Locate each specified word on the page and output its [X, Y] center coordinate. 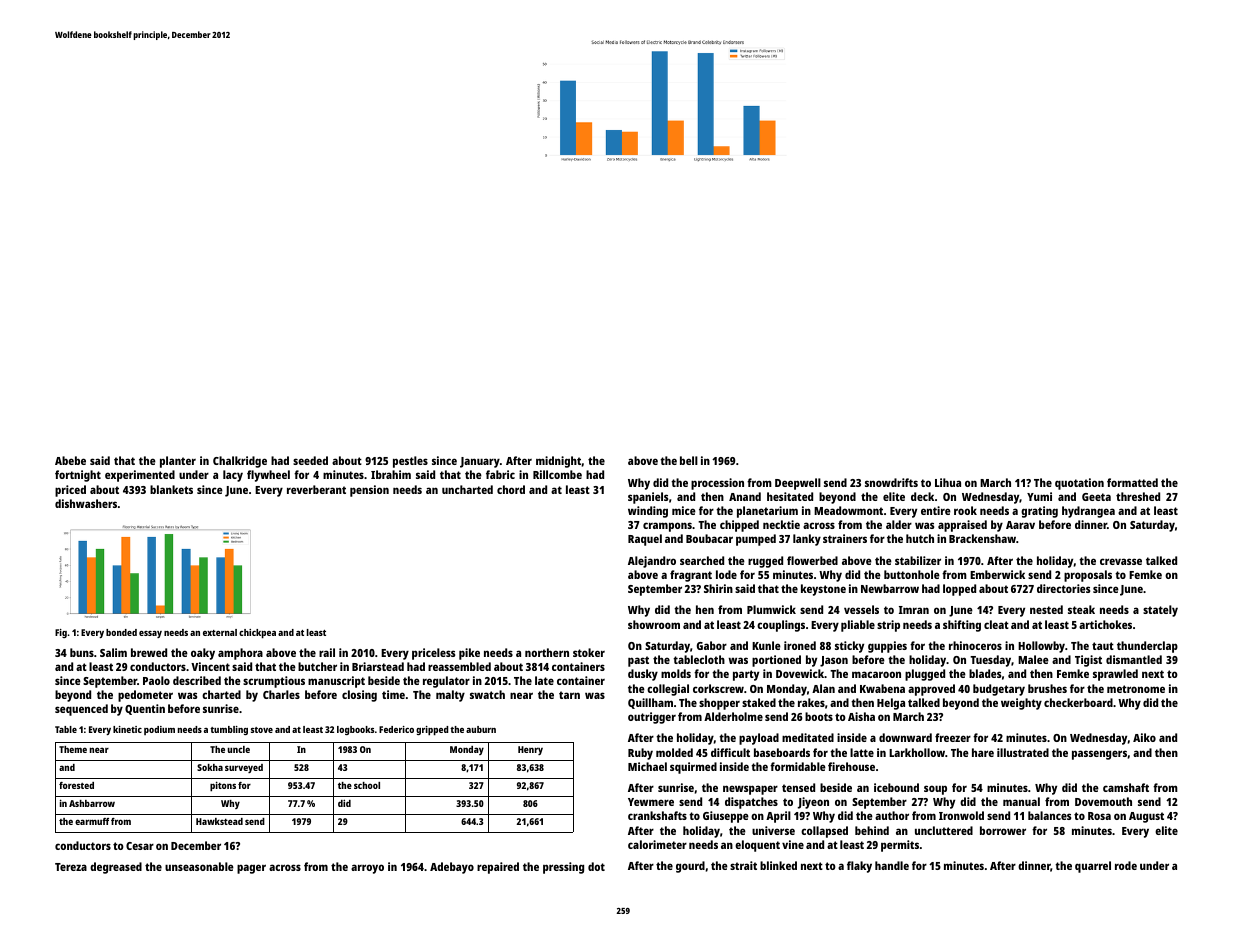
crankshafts [657, 815]
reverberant [316, 489]
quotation [1079, 484]
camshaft [1126, 787]
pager [251, 869]
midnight [558, 462]
